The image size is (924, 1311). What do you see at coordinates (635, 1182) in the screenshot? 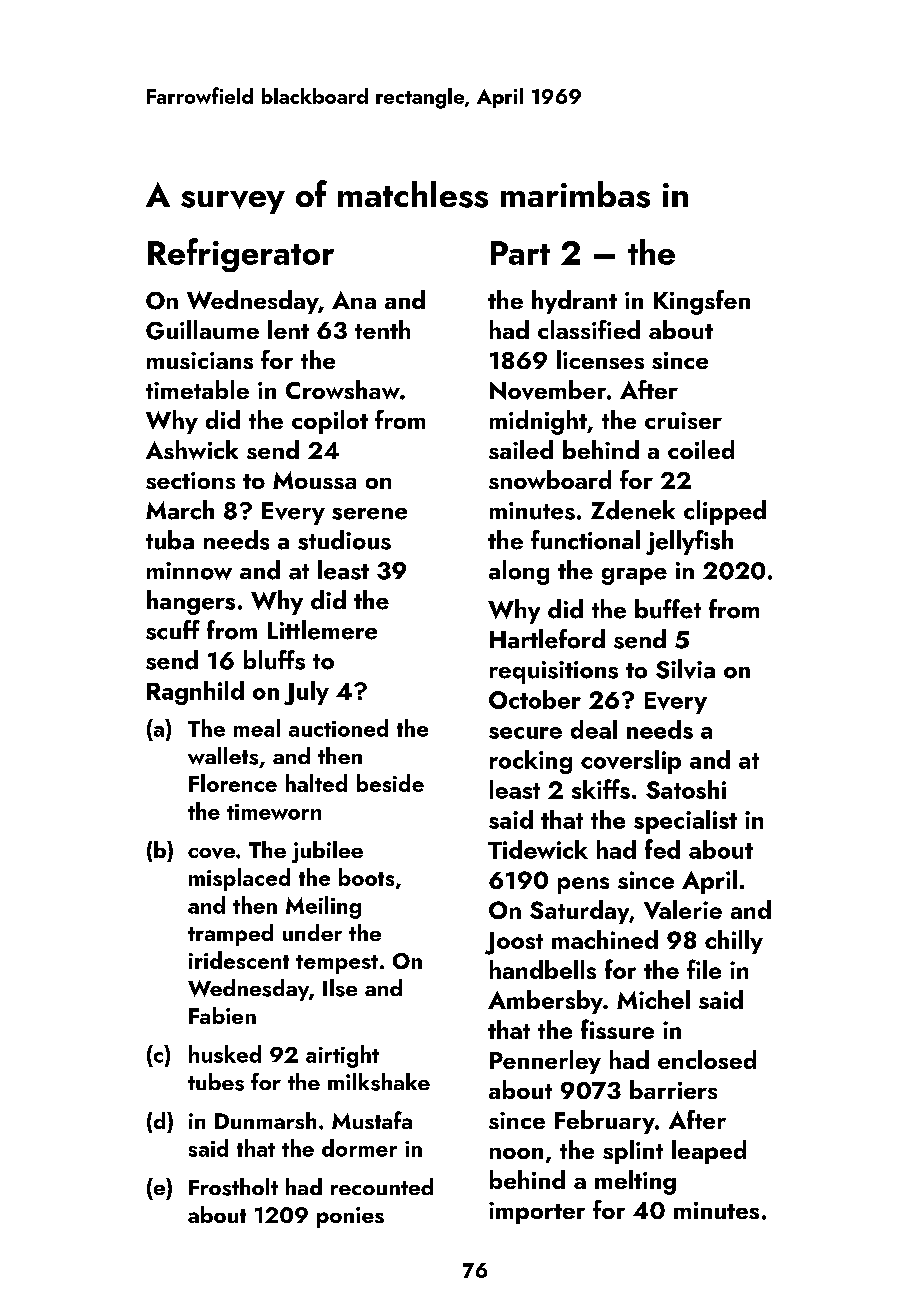
I see `melting` at bounding box center [635, 1182].
